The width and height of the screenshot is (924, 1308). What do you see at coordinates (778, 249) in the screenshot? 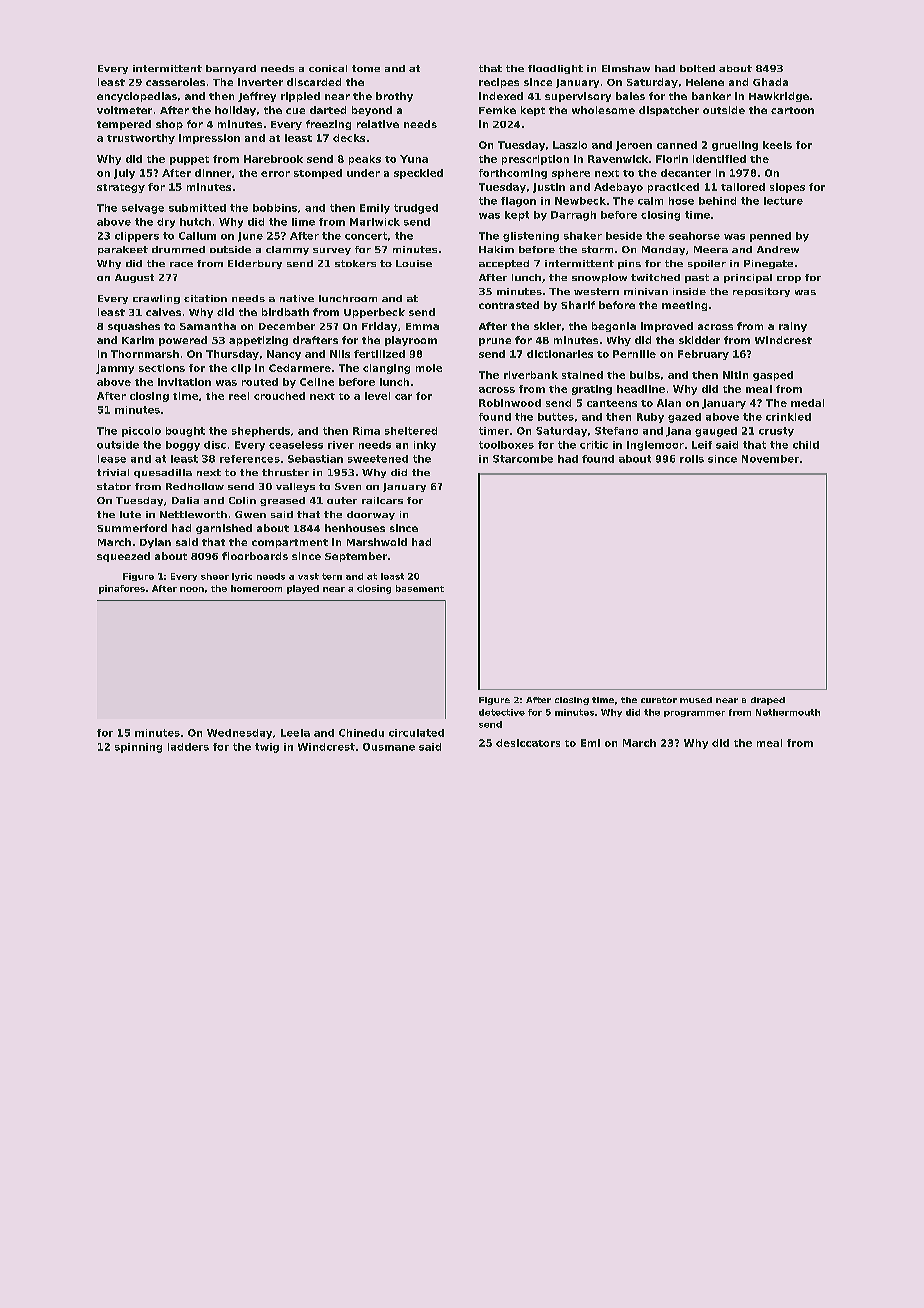
I see `Andrew` at bounding box center [778, 249].
